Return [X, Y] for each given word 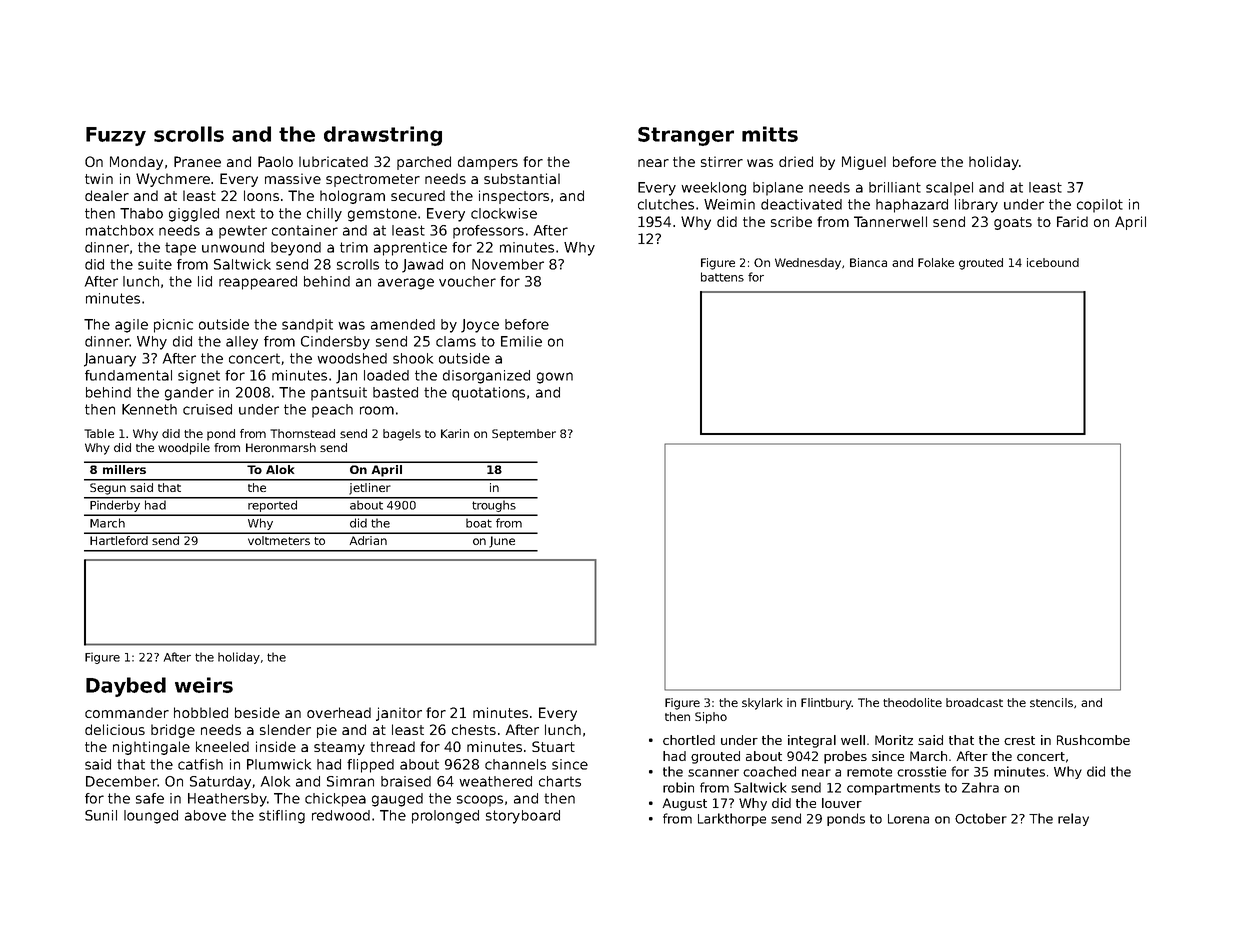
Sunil [101, 815]
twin [99, 178]
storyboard [523, 817]
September [524, 435]
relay [1073, 819]
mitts [770, 134]
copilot [1100, 206]
